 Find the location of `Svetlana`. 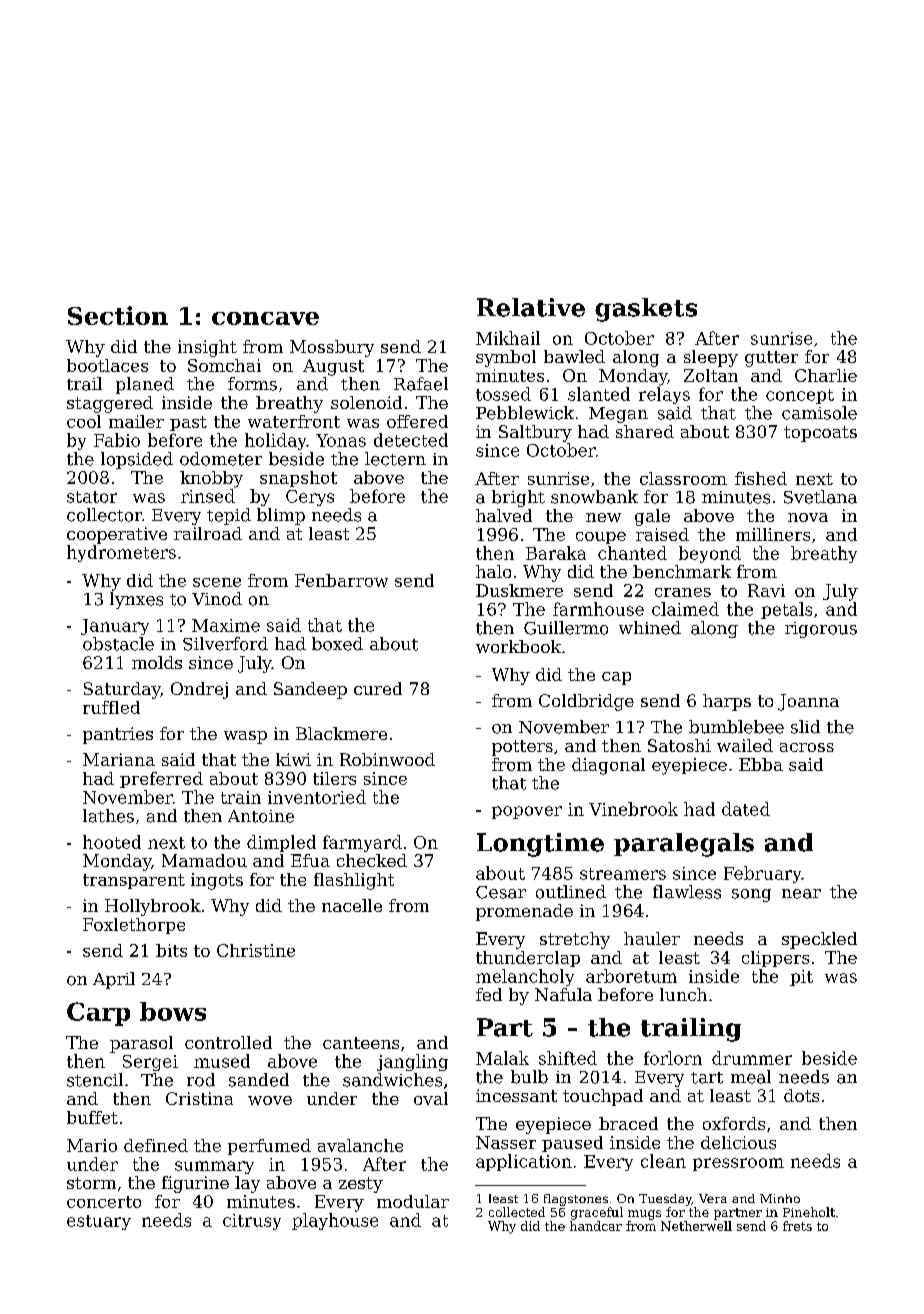

Svetlana is located at coordinates (820, 497).
